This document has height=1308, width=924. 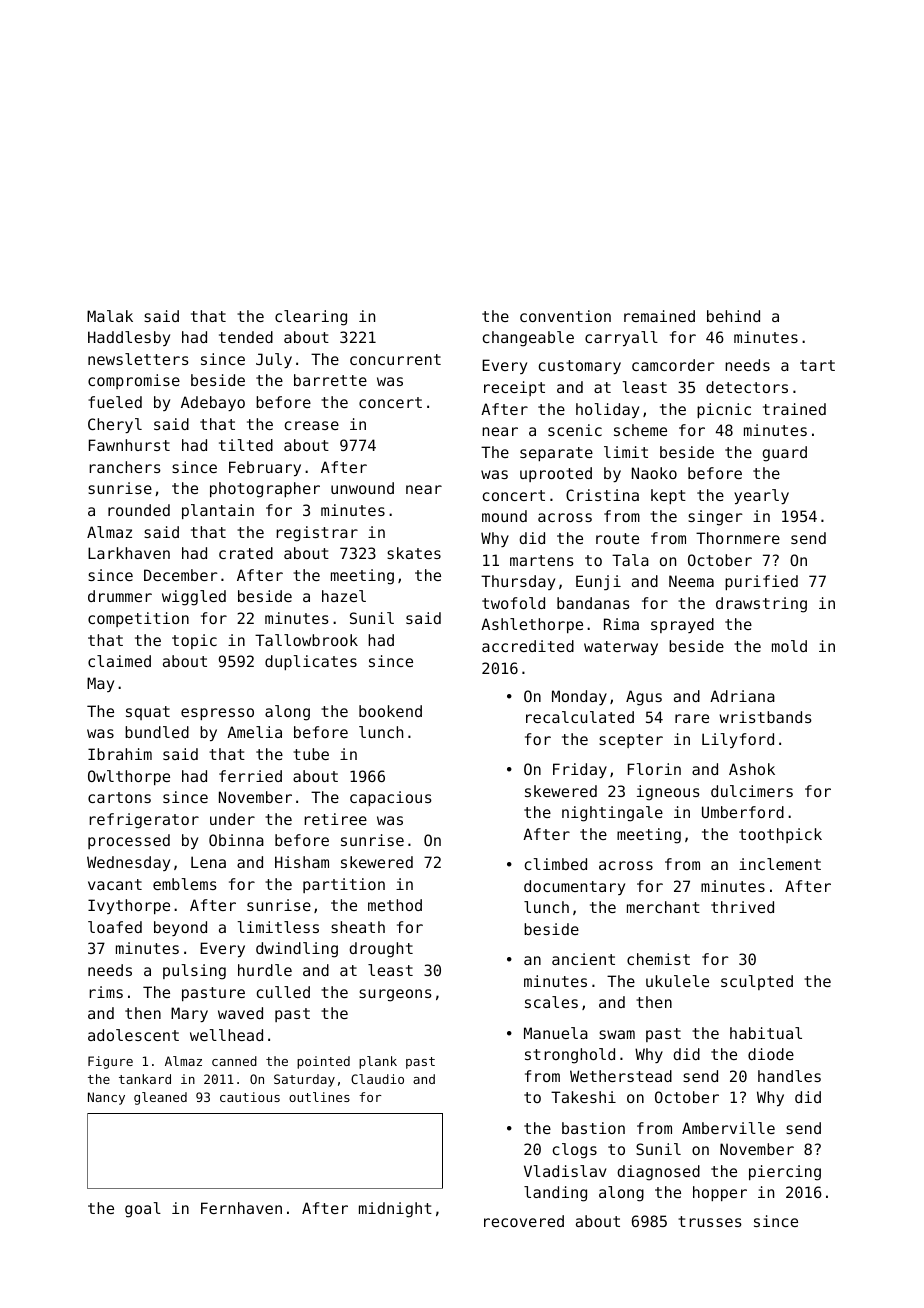 I want to click on competition, so click(x=138, y=619).
